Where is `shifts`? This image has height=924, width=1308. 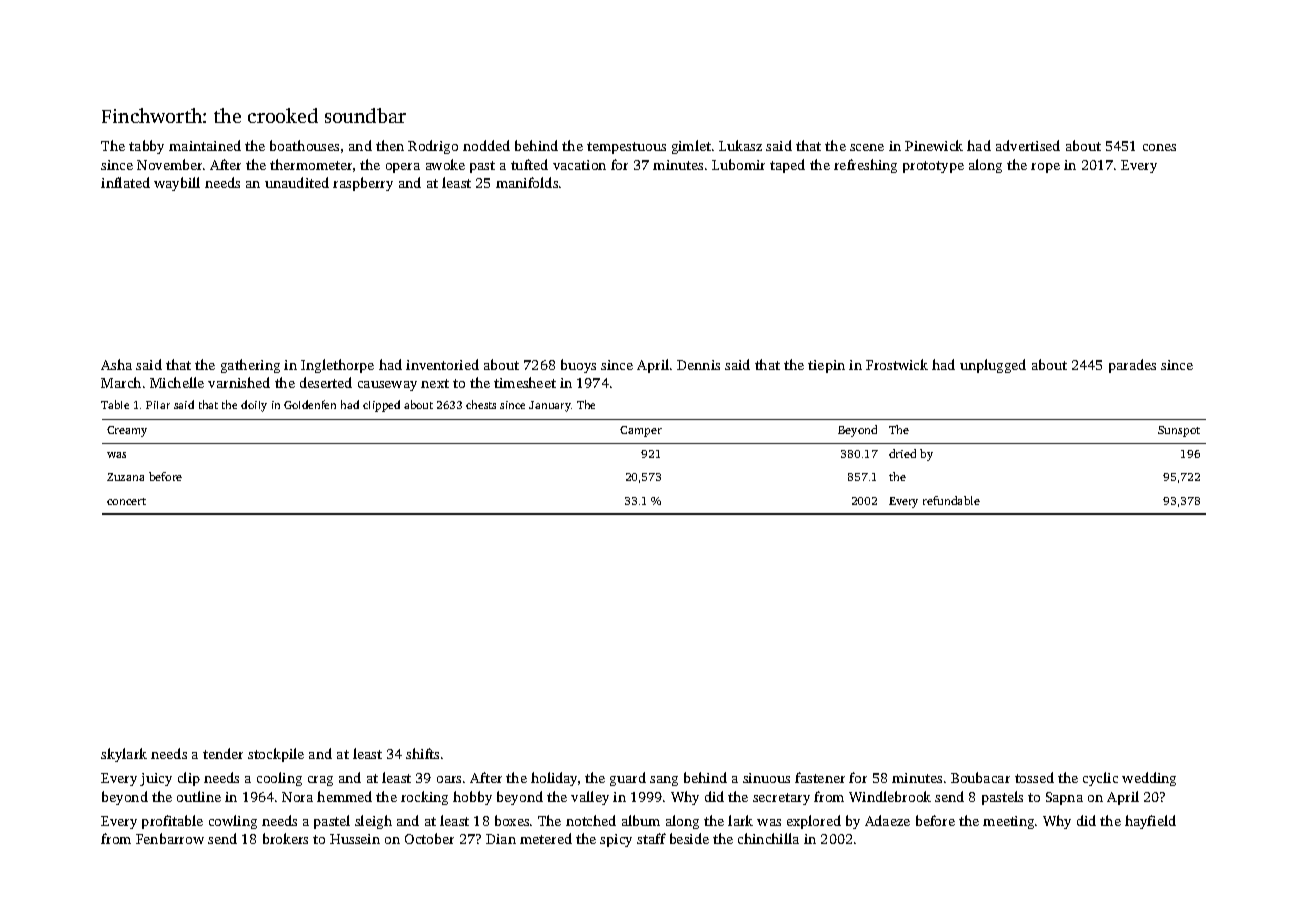
shifts is located at coordinates (422, 753).
